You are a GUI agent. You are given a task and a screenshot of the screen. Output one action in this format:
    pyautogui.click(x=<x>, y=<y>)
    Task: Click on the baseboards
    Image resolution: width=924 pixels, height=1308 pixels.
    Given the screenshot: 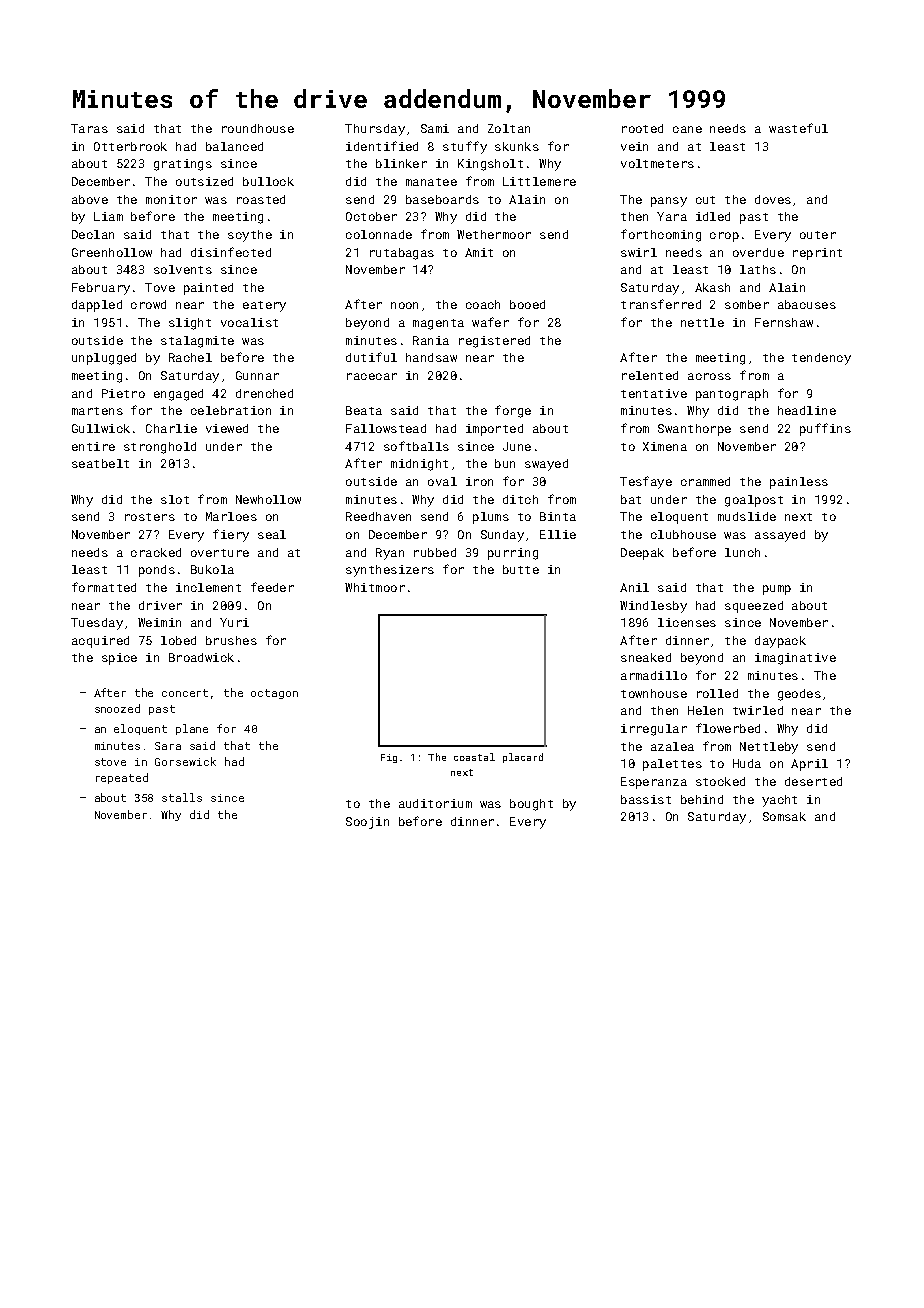 What is the action you would take?
    pyautogui.click(x=442, y=199)
